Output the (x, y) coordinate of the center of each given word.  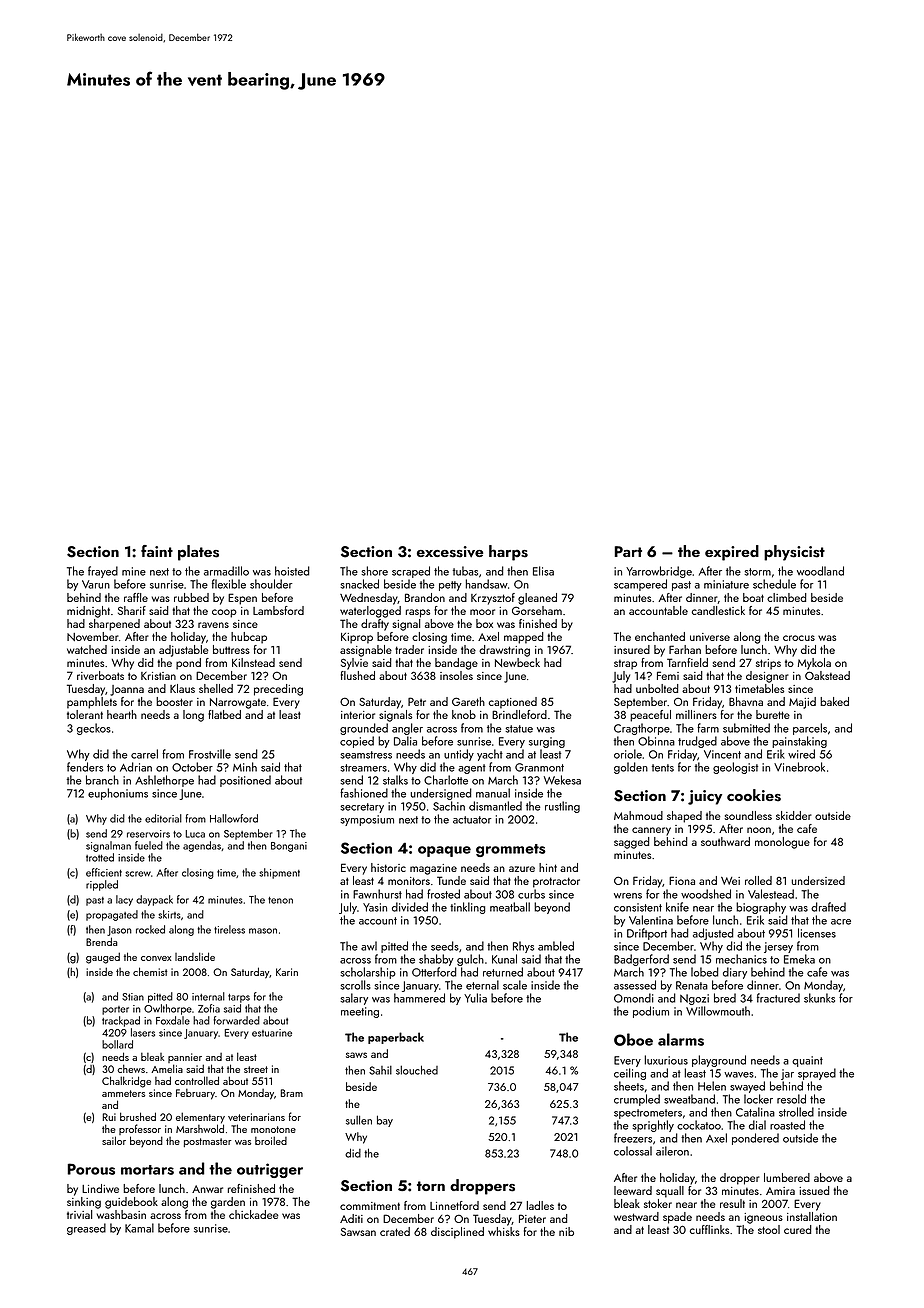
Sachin (449, 806)
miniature (726, 584)
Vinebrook (799, 767)
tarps (239, 998)
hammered (419, 998)
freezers (633, 1138)
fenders (85, 767)
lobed (705, 972)
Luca (195, 834)
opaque (444, 851)
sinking (84, 1203)
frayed (103, 572)
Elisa (543, 571)
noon (759, 830)
